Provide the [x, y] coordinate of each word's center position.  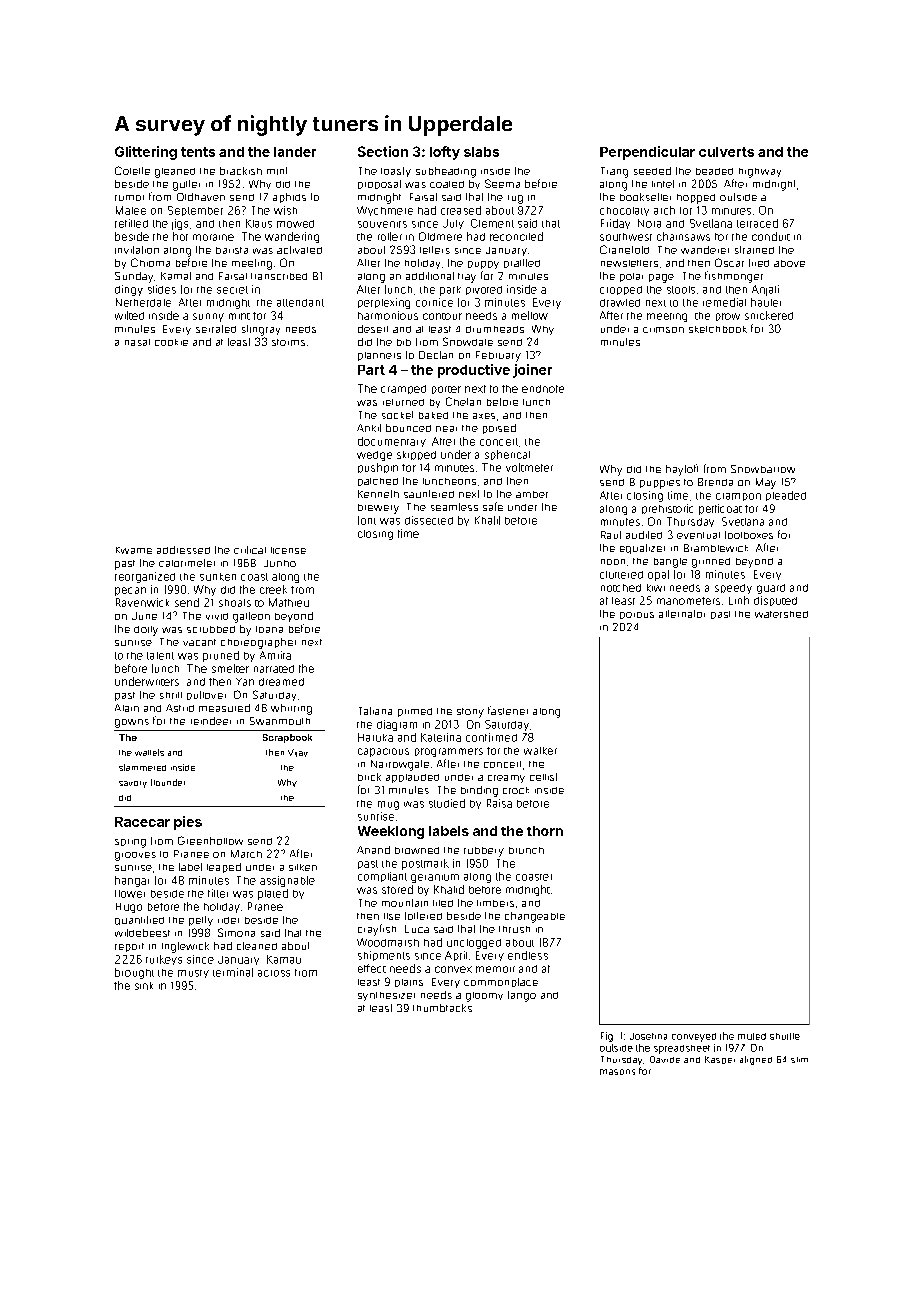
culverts [726, 152]
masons [617, 1072]
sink [144, 986]
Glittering [146, 153]
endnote [543, 389]
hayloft [682, 470]
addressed [183, 550]
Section [383, 151]
